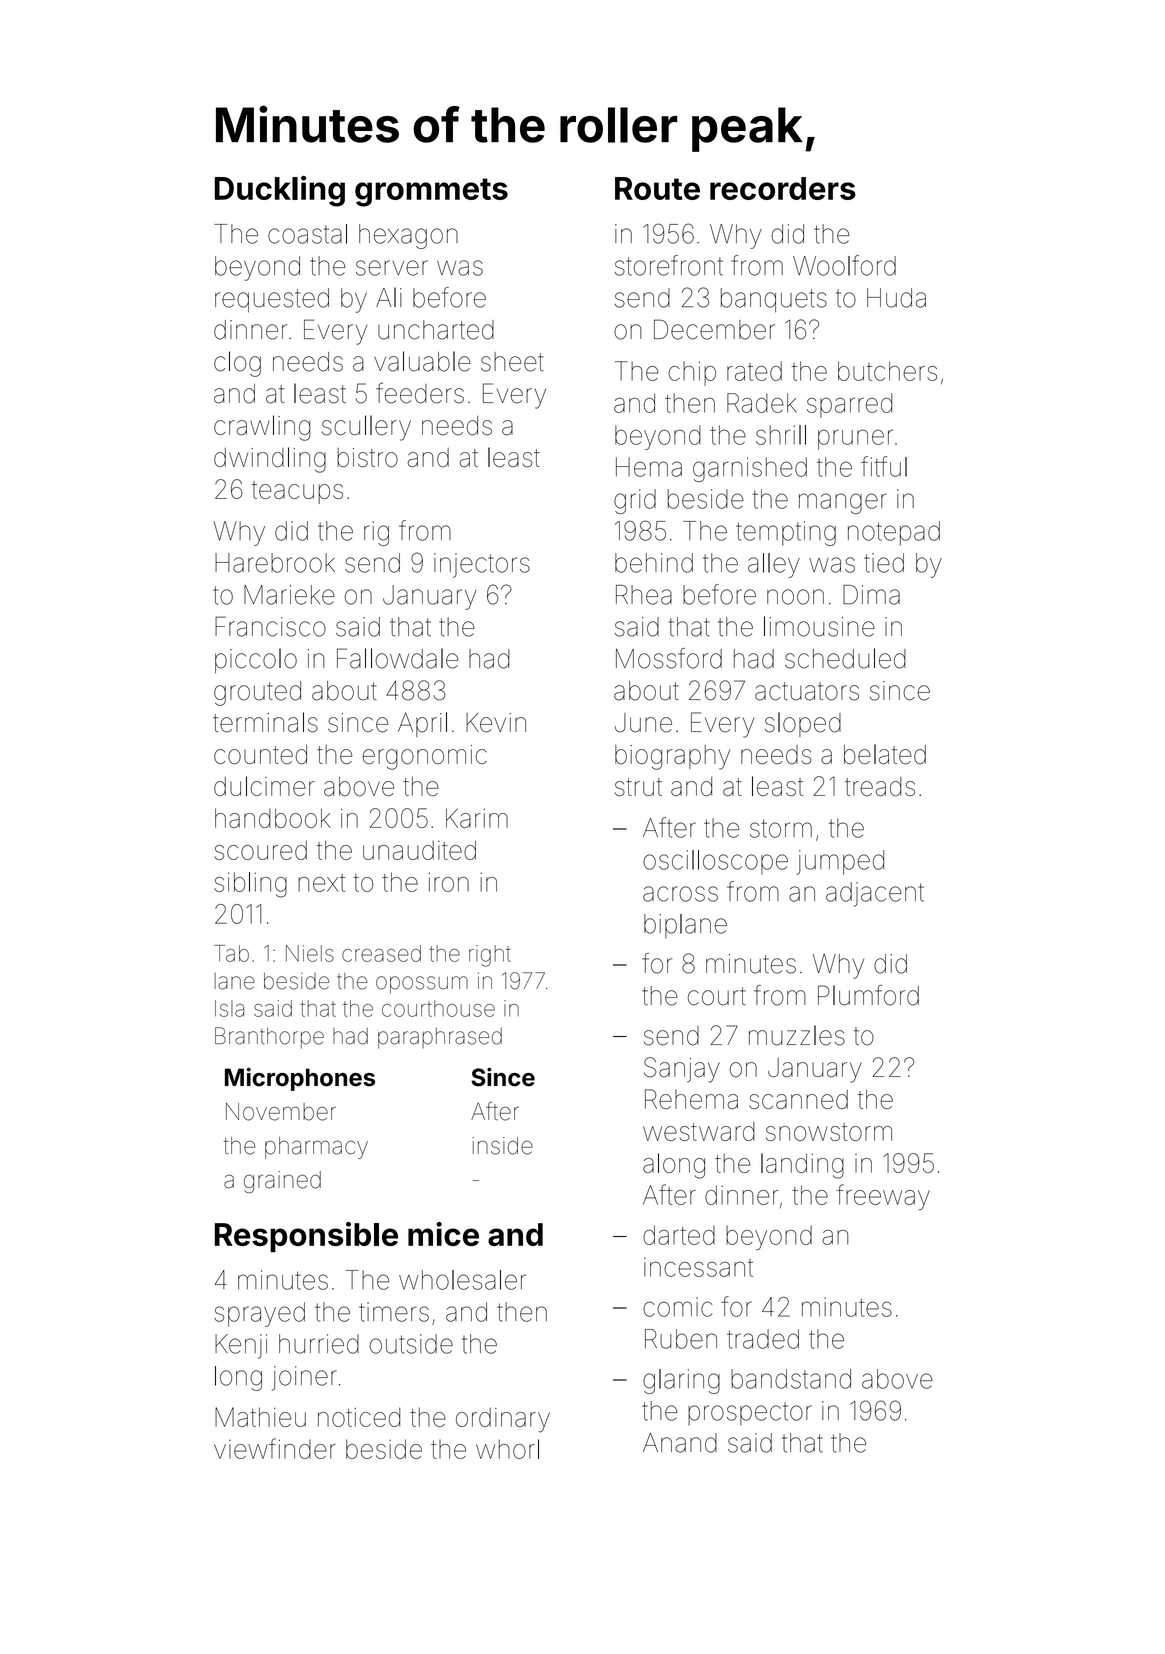 Image resolution: width=1165 pixels, height=1654 pixels. I want to click on Ruben, so click(681, 1339).
